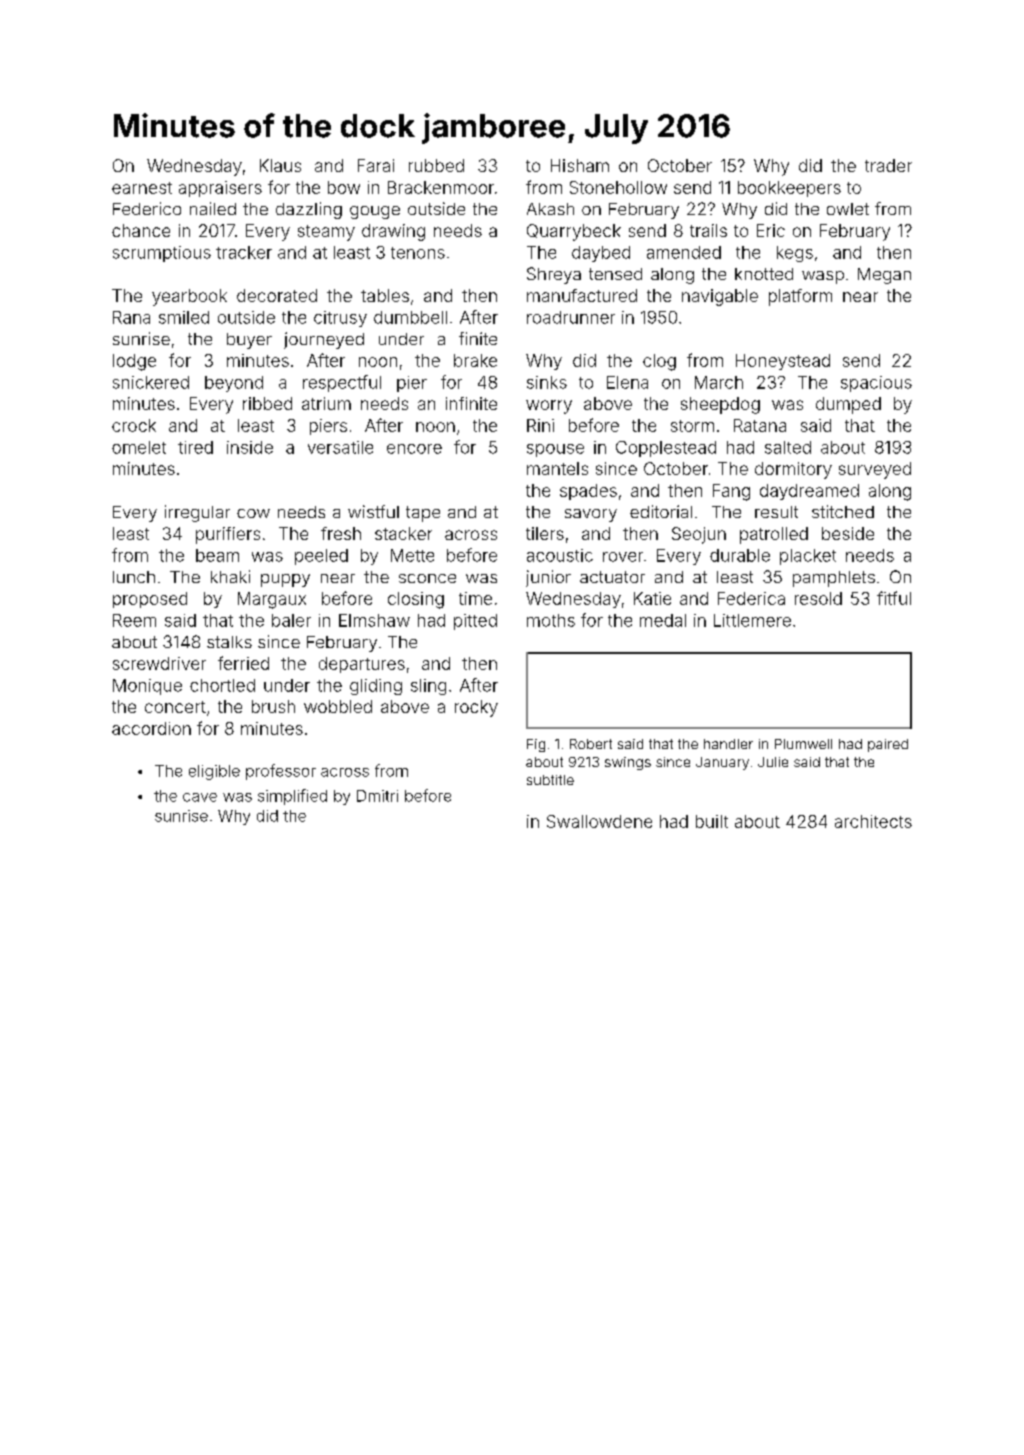  I want to click on trader, so click(888, 165).
